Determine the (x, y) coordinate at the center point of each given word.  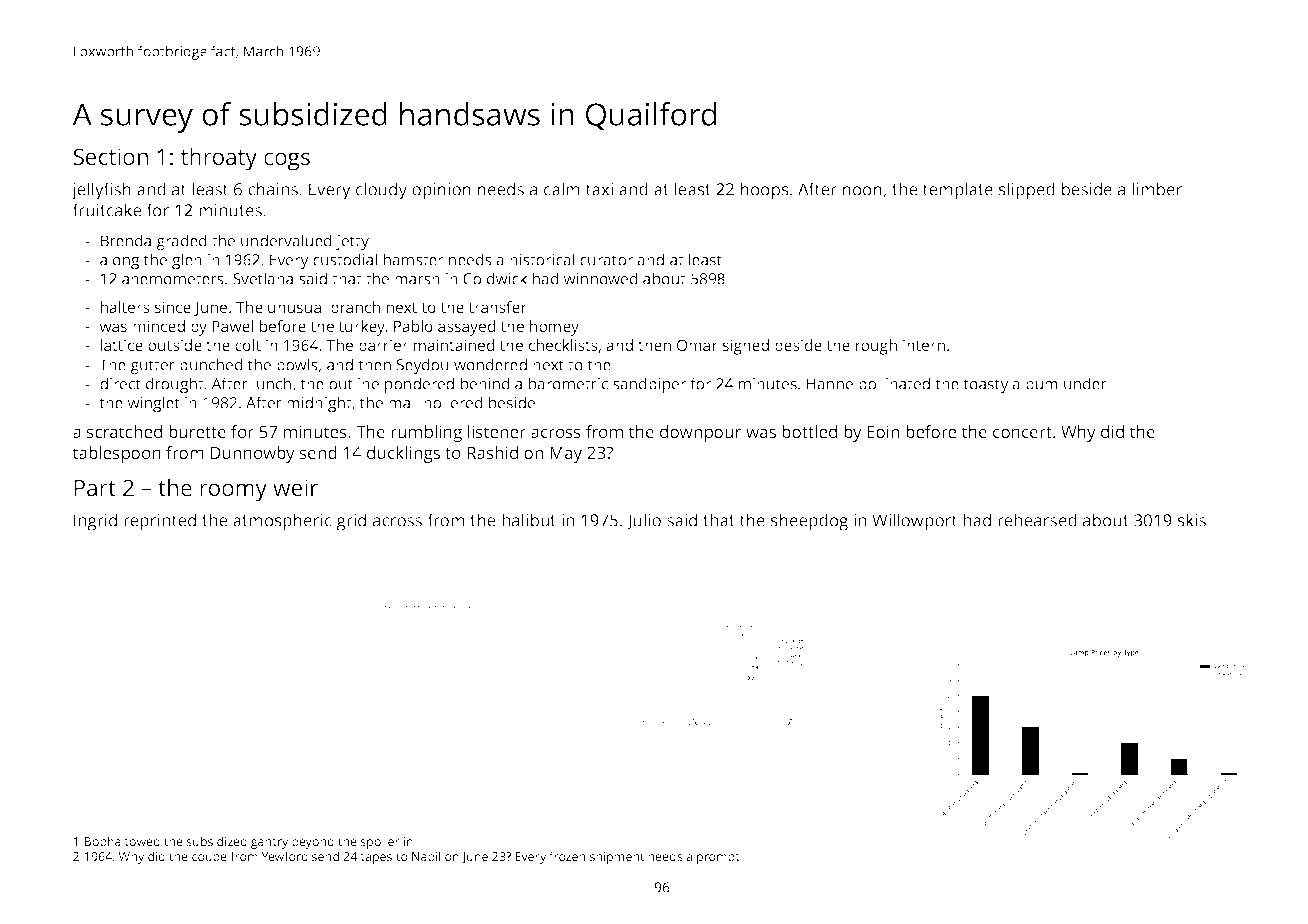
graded (181, 242)
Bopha (102, 842)
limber (1157, 189)
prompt (718, 858)
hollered (453, 402)
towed (142, 841)
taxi (599, 189)
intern (924, 345)
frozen (567, 856)
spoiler (380, 842)
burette (197, 431)
